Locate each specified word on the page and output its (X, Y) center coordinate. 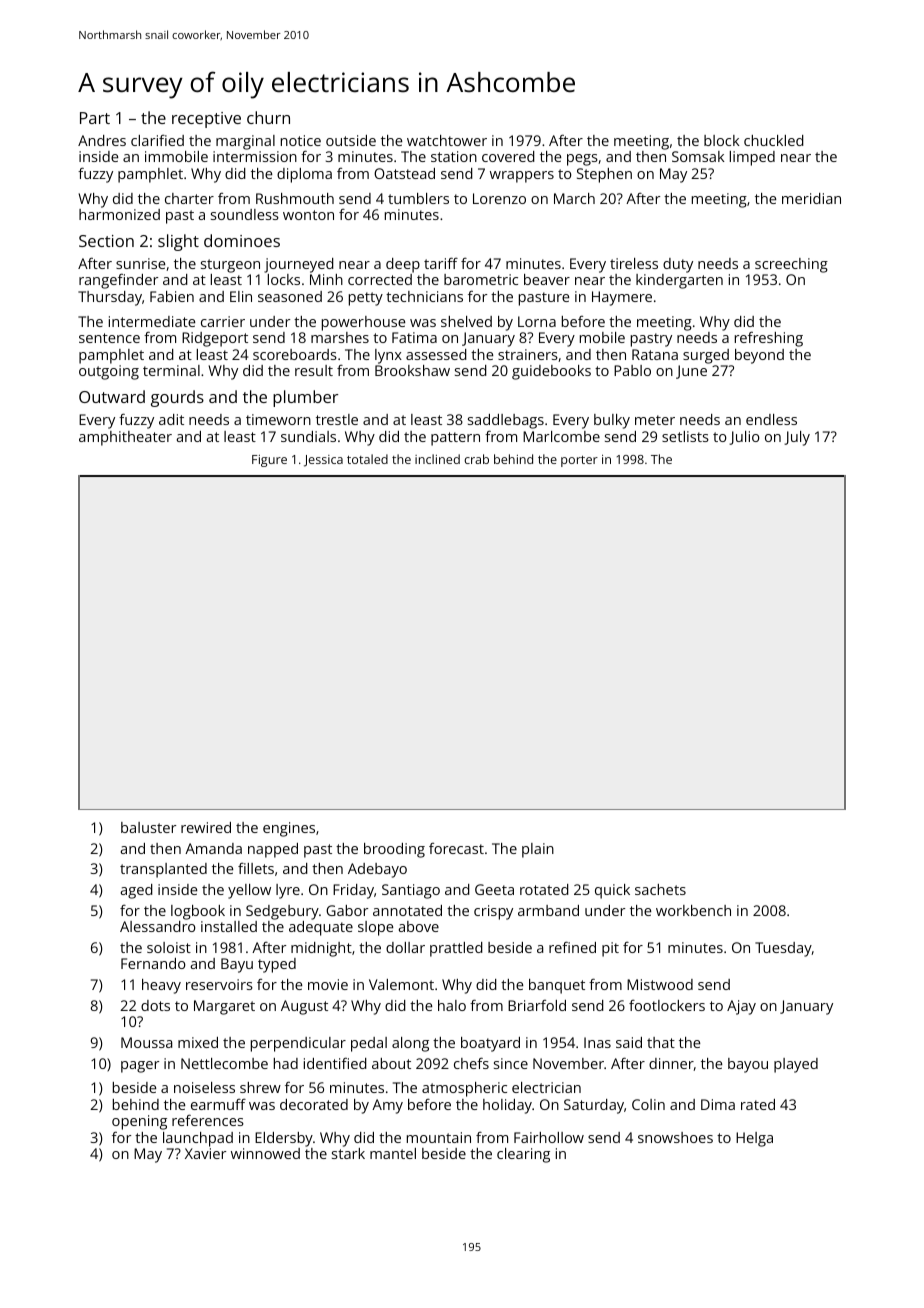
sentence (109, 338)
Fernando (153, 963)
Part (95, 118)
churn (268, 117)
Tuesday (783, 949)
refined (572, 947)
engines (289, 829)
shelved (466, 321)
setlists (685, 436)
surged (706, 356)
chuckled (774, 140)
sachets (660, 889)
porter (579, 461)
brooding (394, 850)
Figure (269, 461)
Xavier (205, 1153)
